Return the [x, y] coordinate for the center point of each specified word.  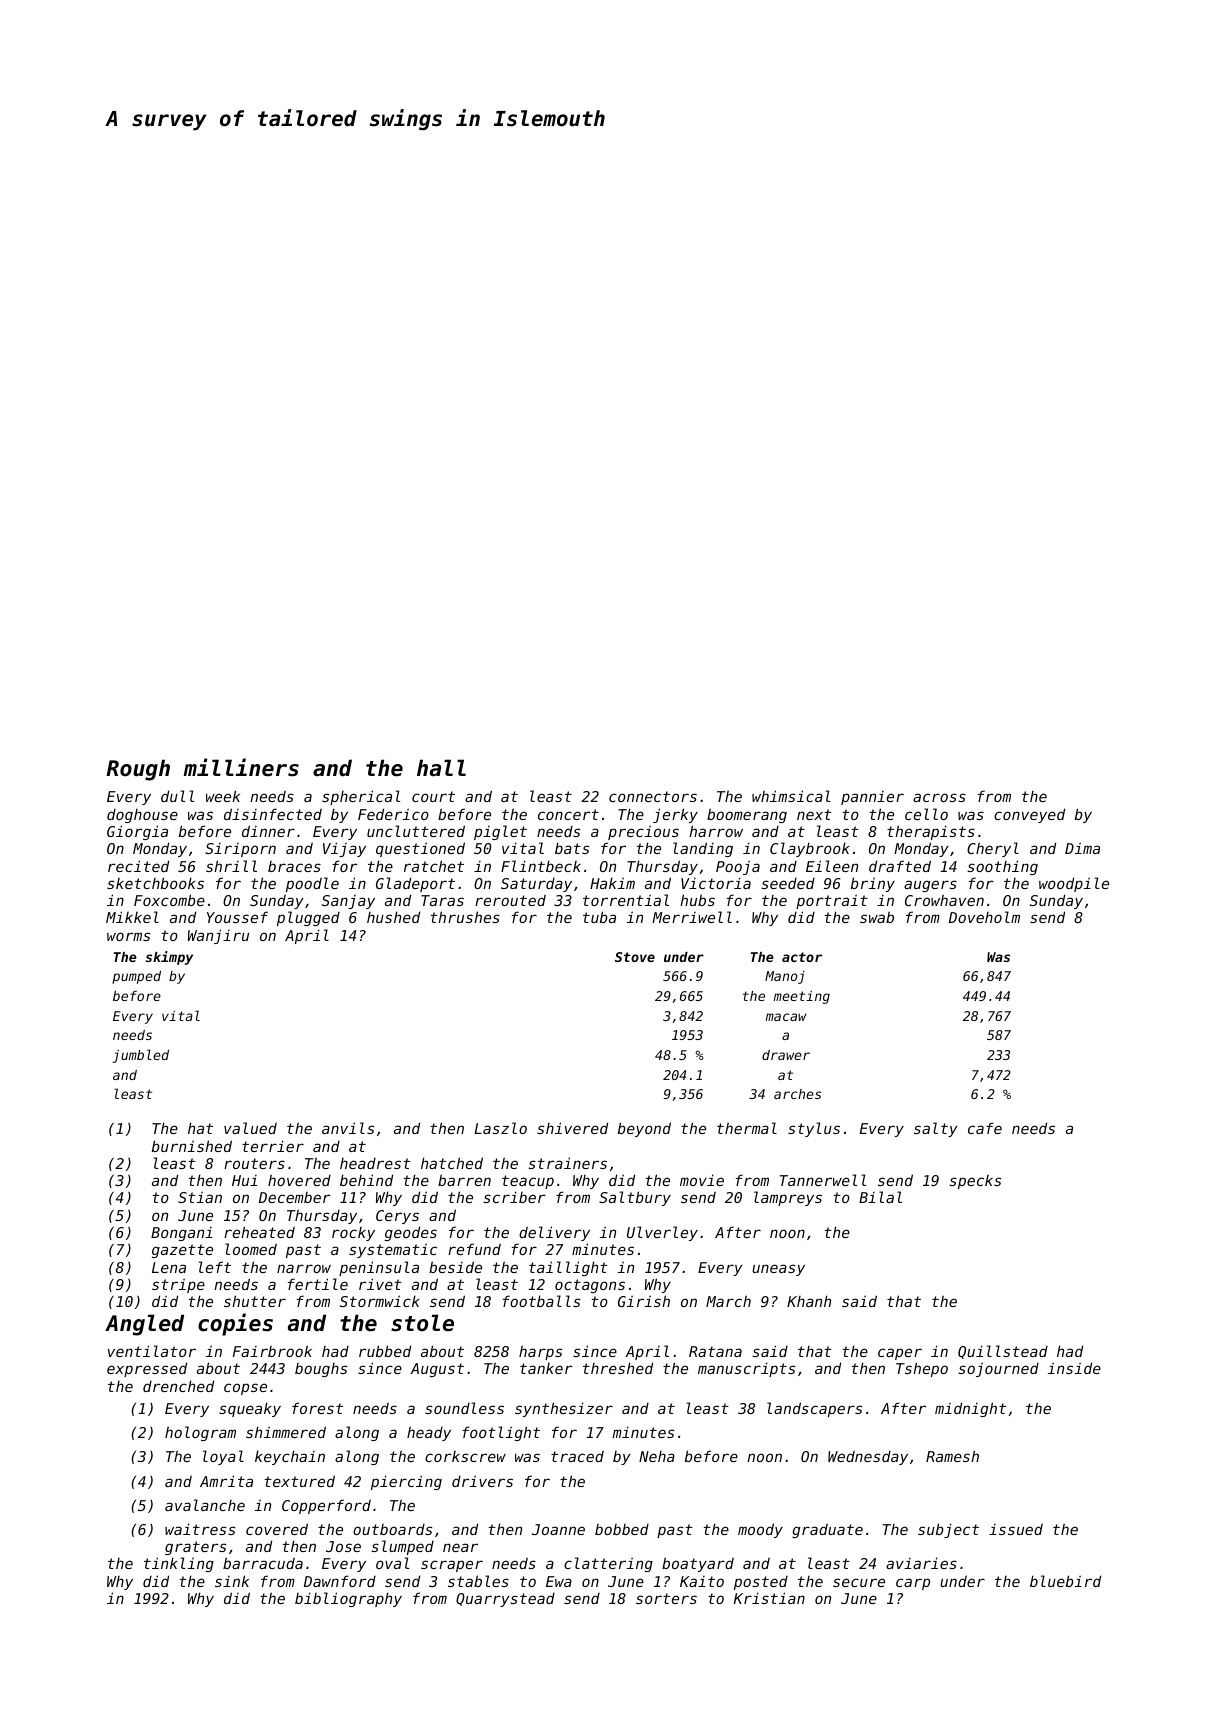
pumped [136, 977]
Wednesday [868, 1458]
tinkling [179, 1564]
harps [540, 1352]
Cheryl [993, 849]
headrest [375, 1163]
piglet [500, 832]
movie [702, 1180]
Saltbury [635, 1198]
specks [975, 1182]
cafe [985, 1128]
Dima [1082, 848]
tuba [599, 917]
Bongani [181, 1234]
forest [317, 1408]
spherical [361, 797]
